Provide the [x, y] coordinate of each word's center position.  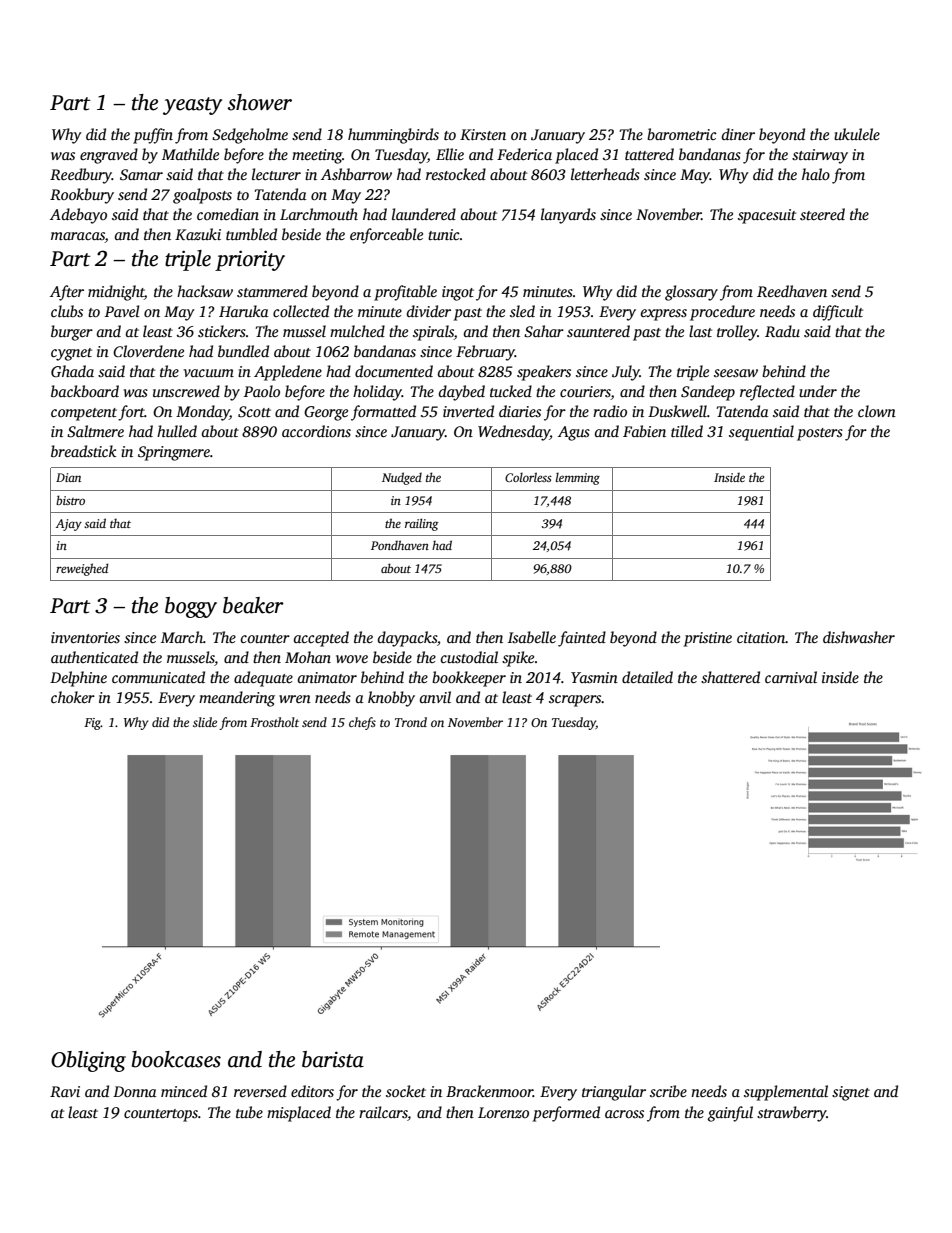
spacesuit [767, 216]
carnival [791, 677]
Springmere [174, 453]
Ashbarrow [356, 174]
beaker [253, 605]
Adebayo [78, 216]
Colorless [528, 477]
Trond [411, 722]
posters [820, 434]
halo [816, 174]
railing [421, 524]
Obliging [88, 1061]
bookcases [176, 1059]
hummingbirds [393, 136]
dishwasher [859, 637]
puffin [153, 136]
